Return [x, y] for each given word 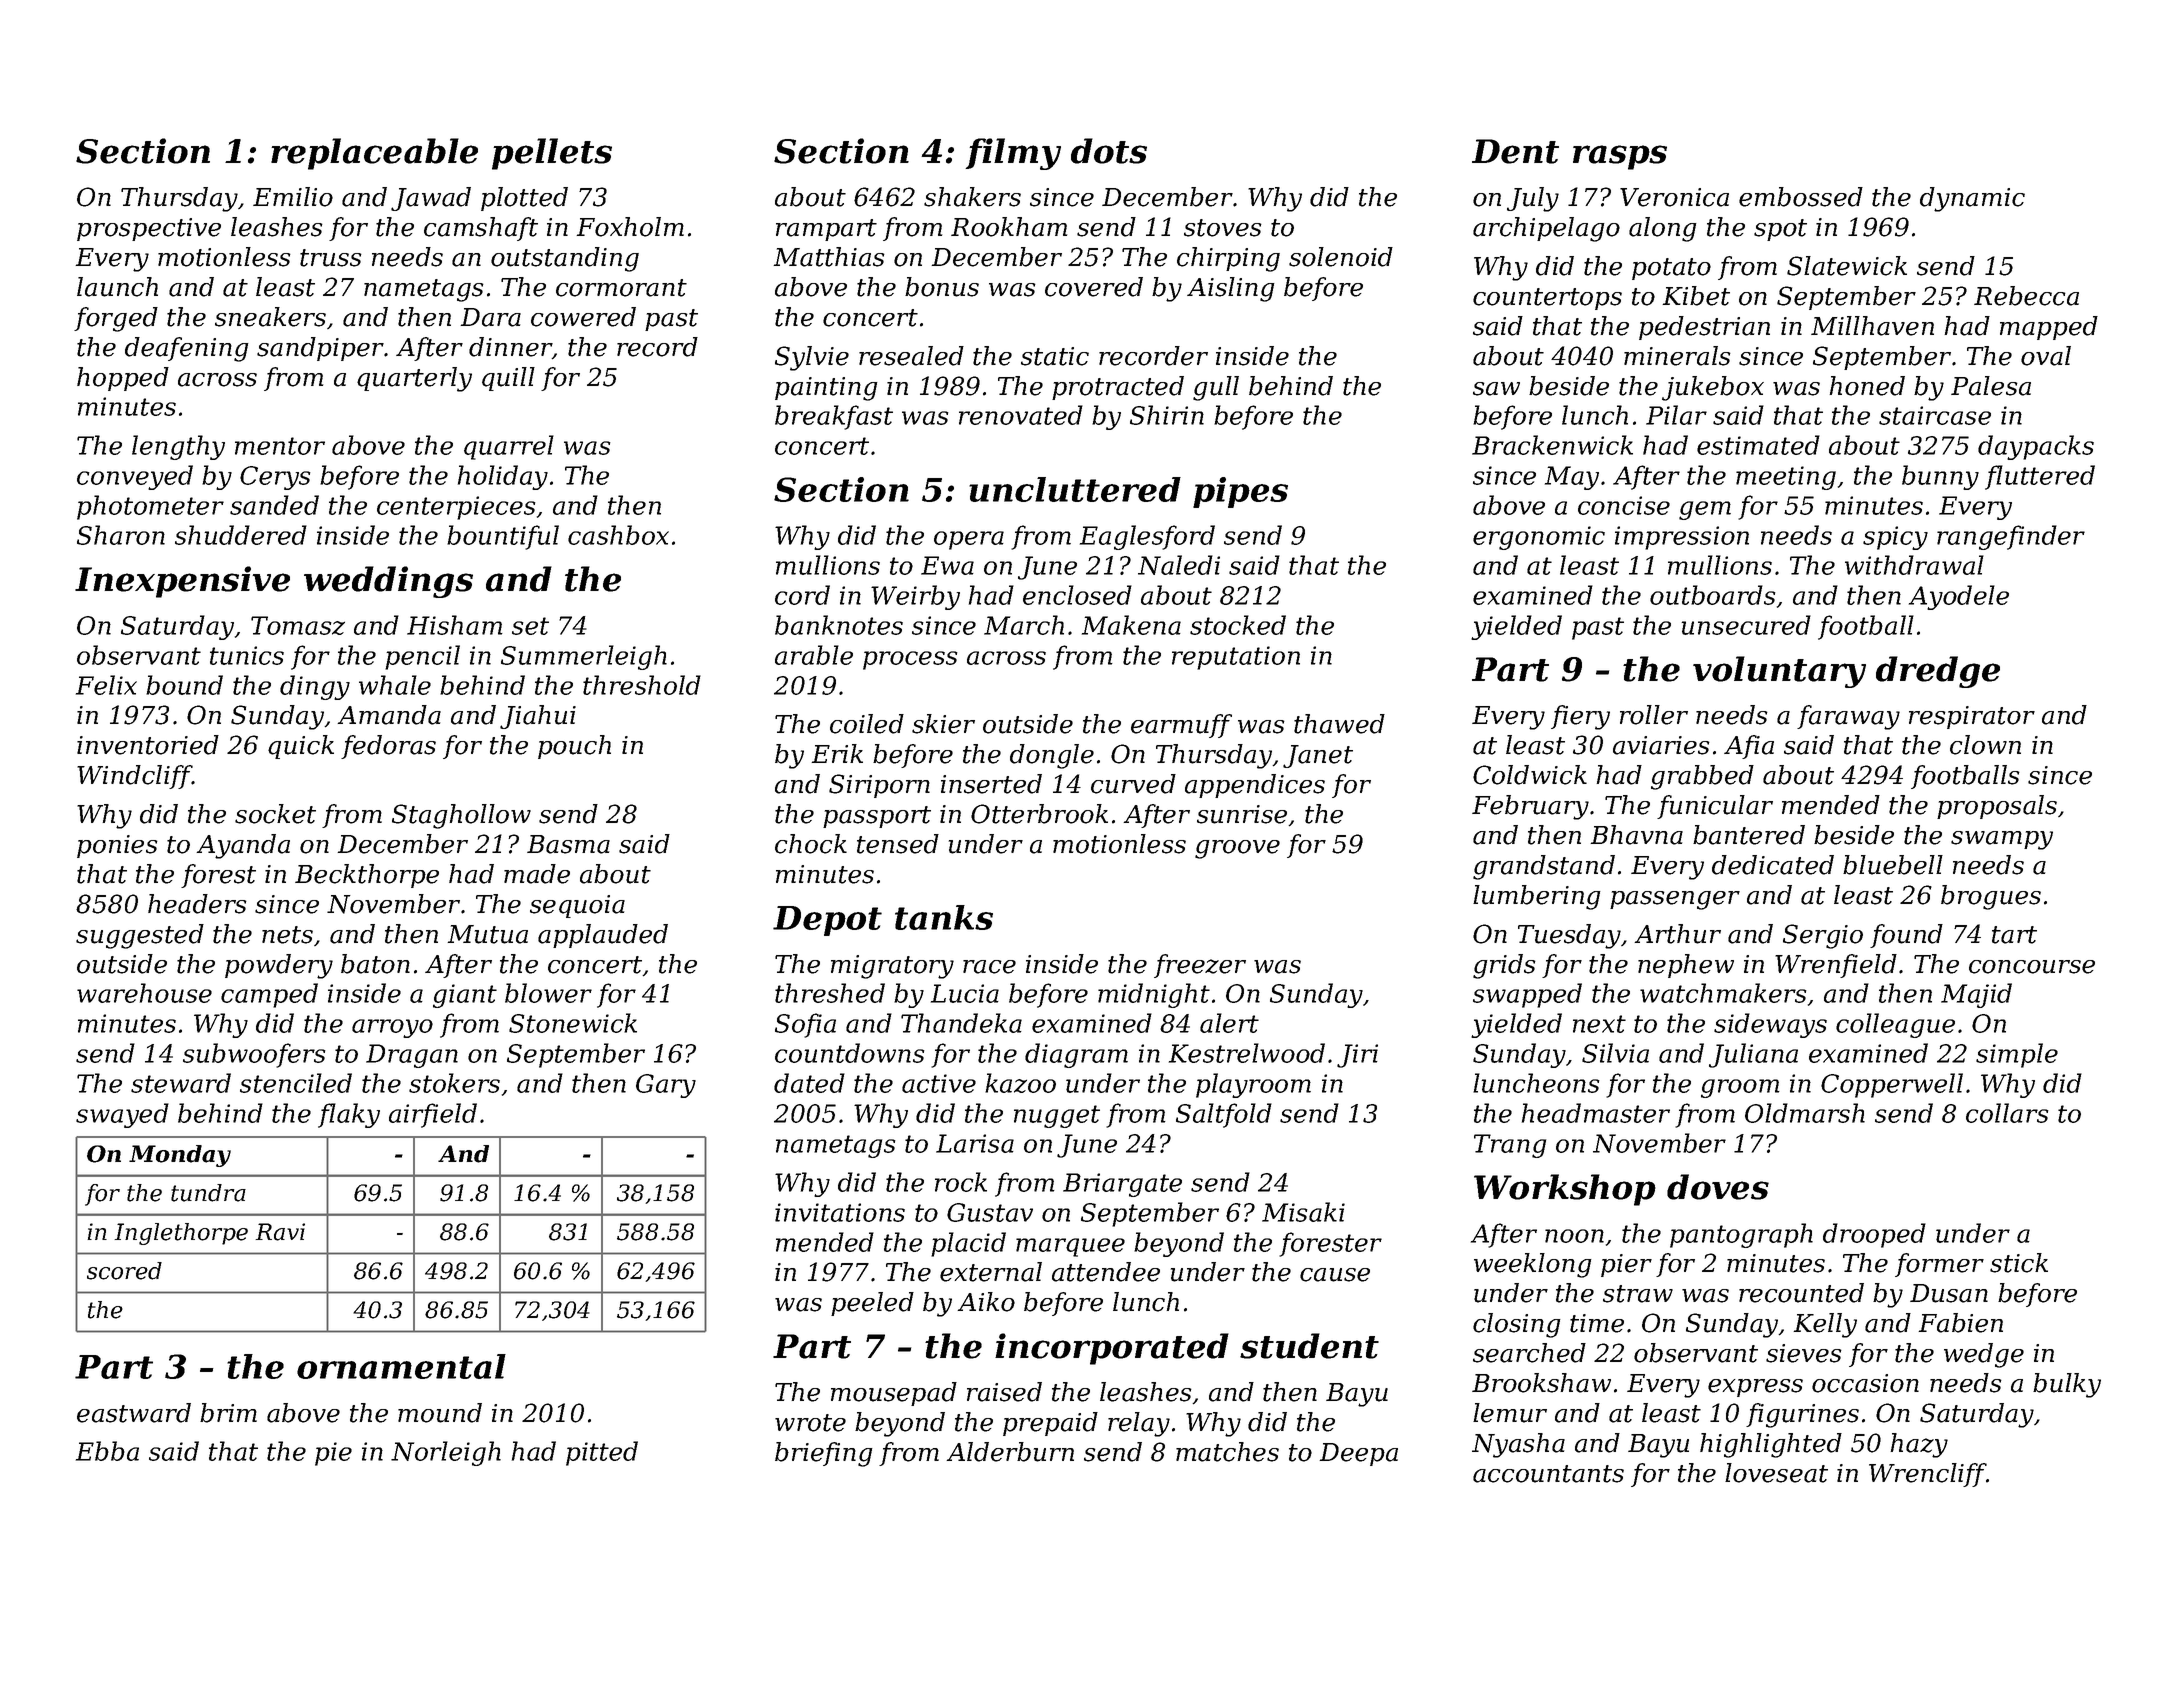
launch [117, 287]
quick [301, 747]
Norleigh [446, 1453]
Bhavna [1636, 835]
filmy [1013, 154]
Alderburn [1010, 1452]
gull [1216, 388]
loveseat [1776, 1473]
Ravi [280, 1232]
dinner [510, 348]
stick [2019, 1263]
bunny [1940, 477]
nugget [1057, 1116]
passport [877, 817]
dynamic [1972, 199]
